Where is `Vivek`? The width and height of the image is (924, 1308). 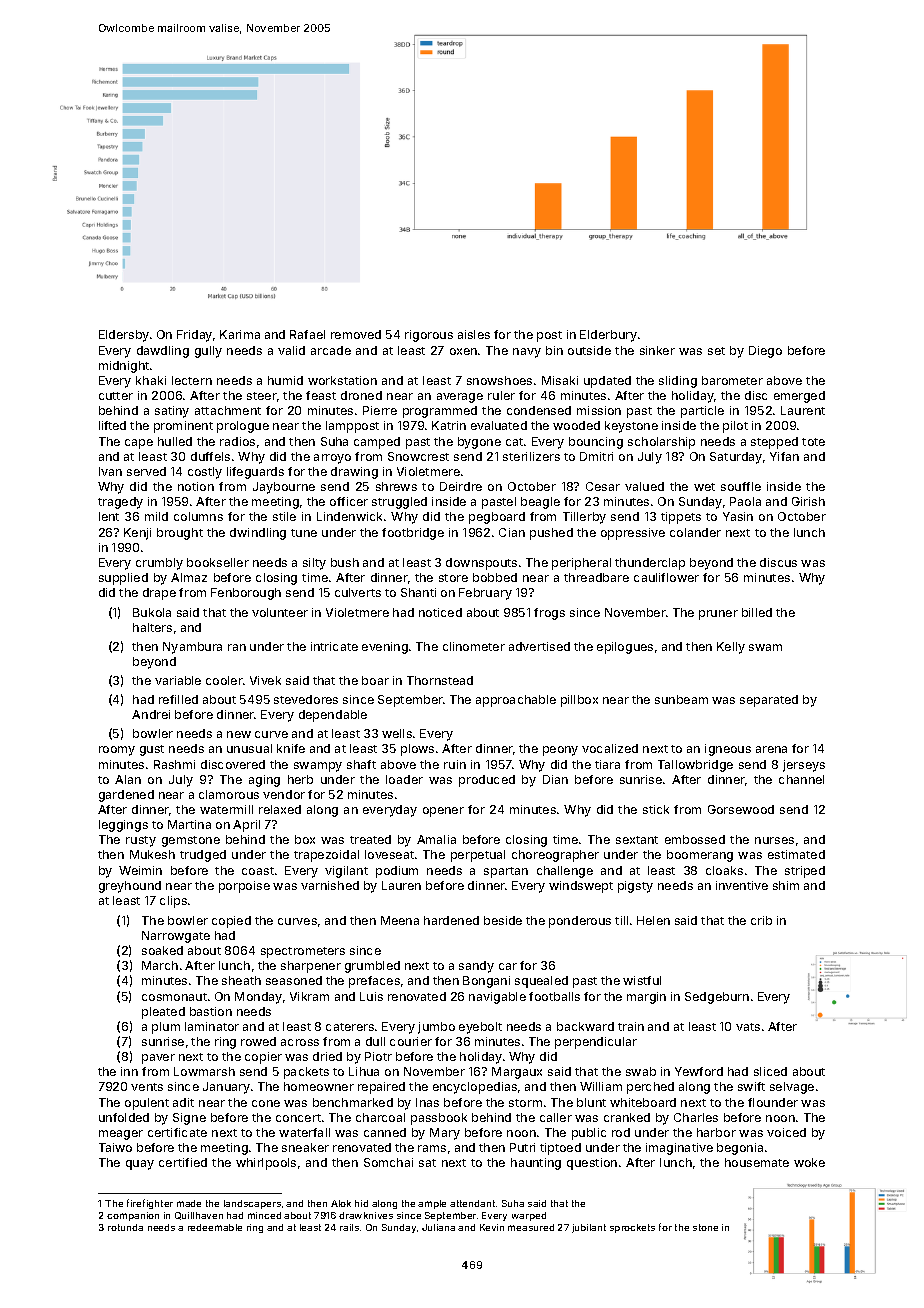 Vivek is located at coordinates (265, 680).
